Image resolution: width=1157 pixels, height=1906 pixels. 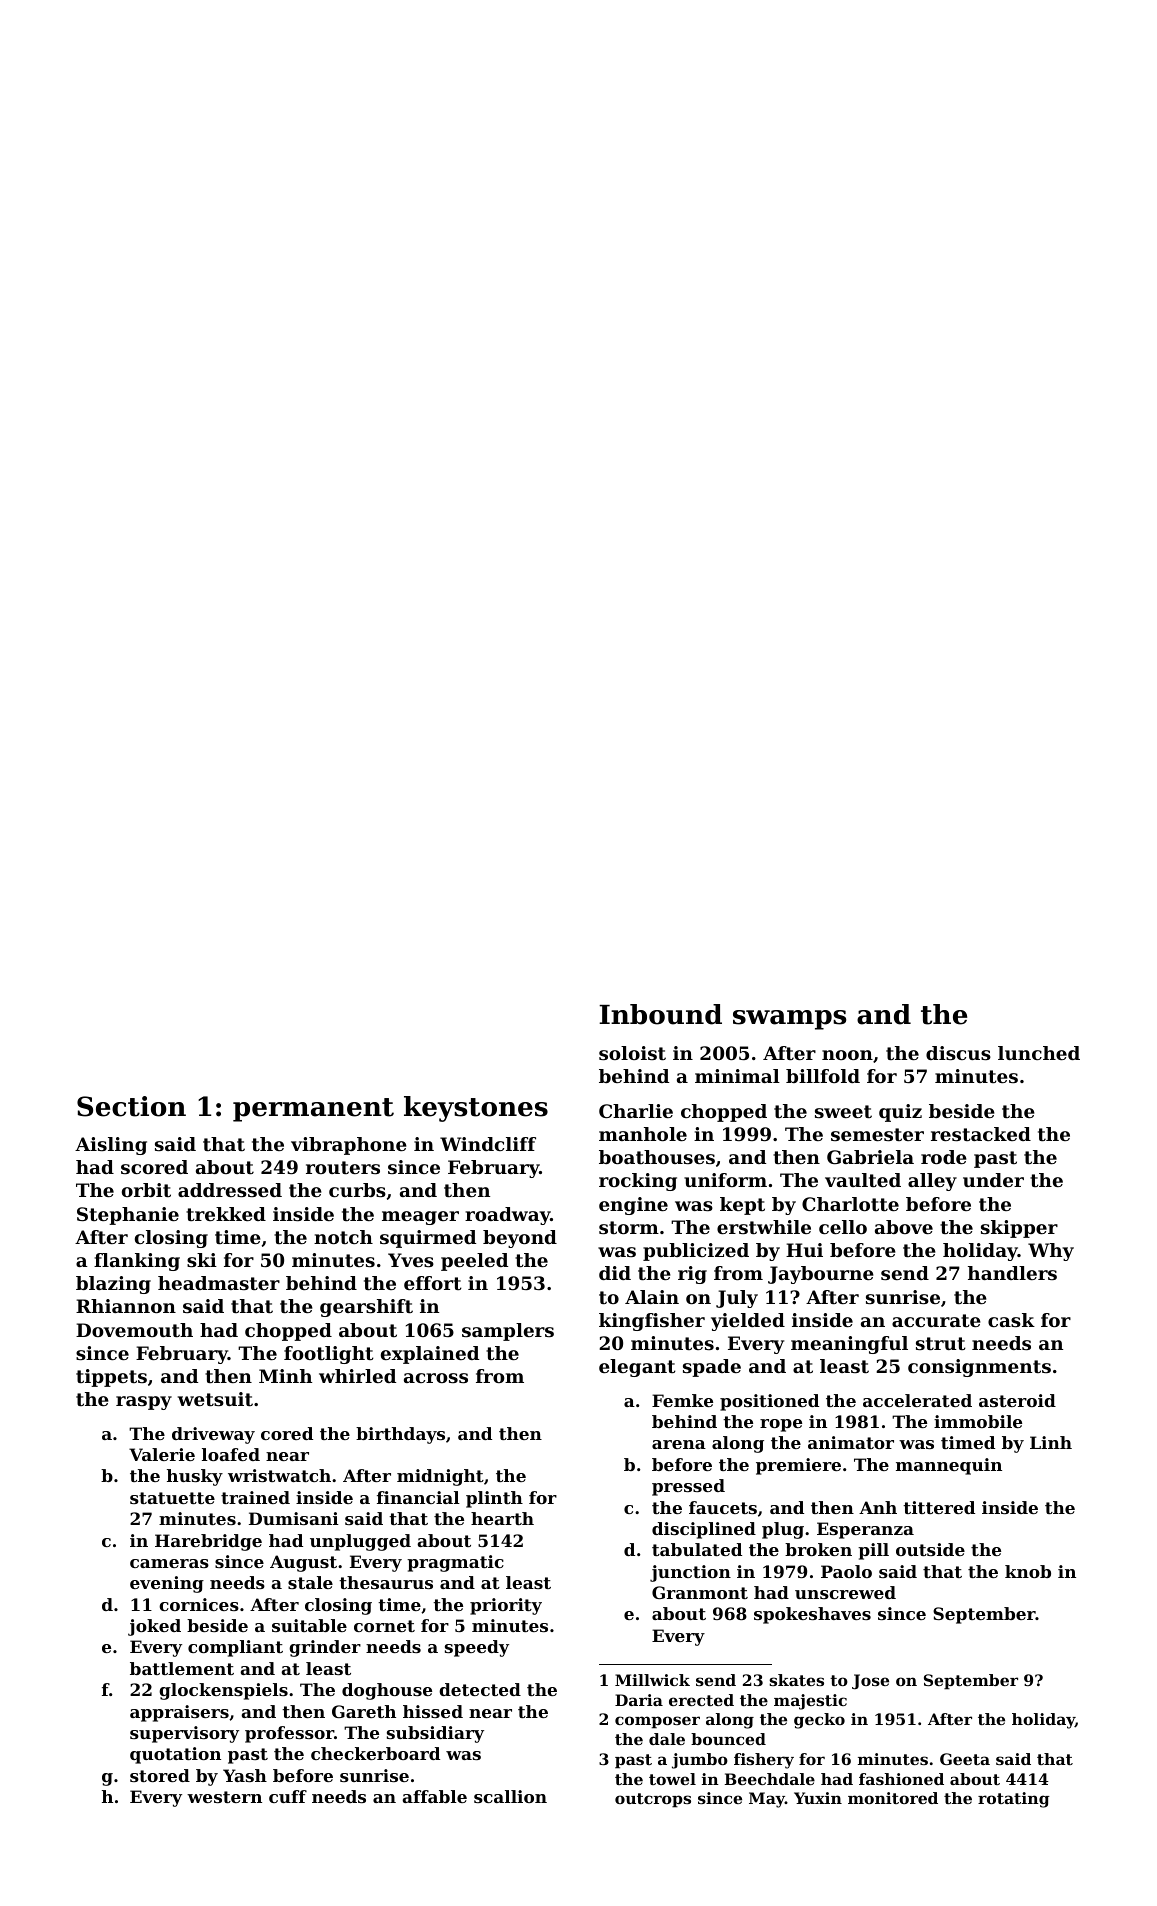 What do you see at coordinates (789, 1020) in the screenshot?
I see `swamps` at bounding box center [789, 1020].
